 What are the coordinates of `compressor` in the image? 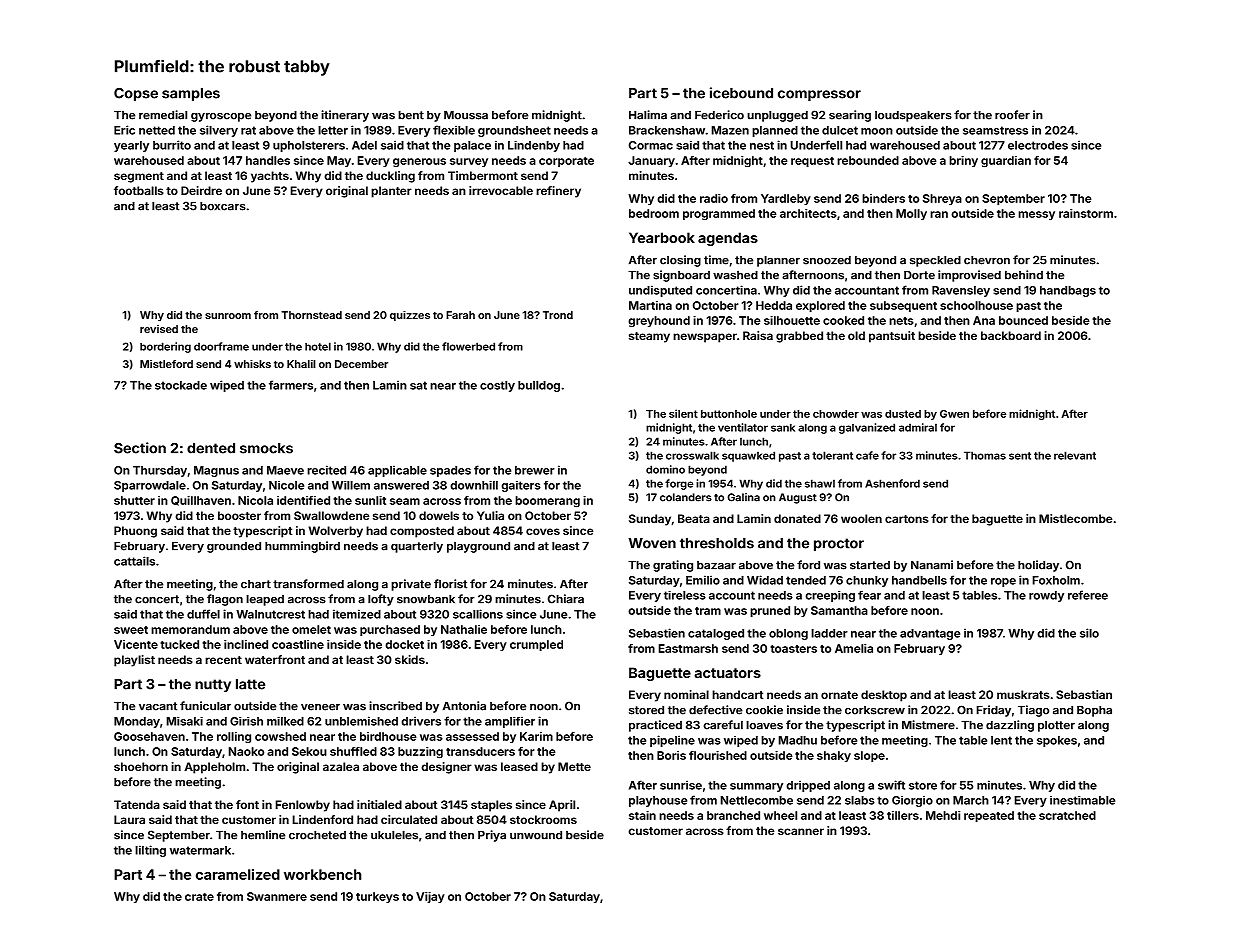 It's located at (819, 95).
